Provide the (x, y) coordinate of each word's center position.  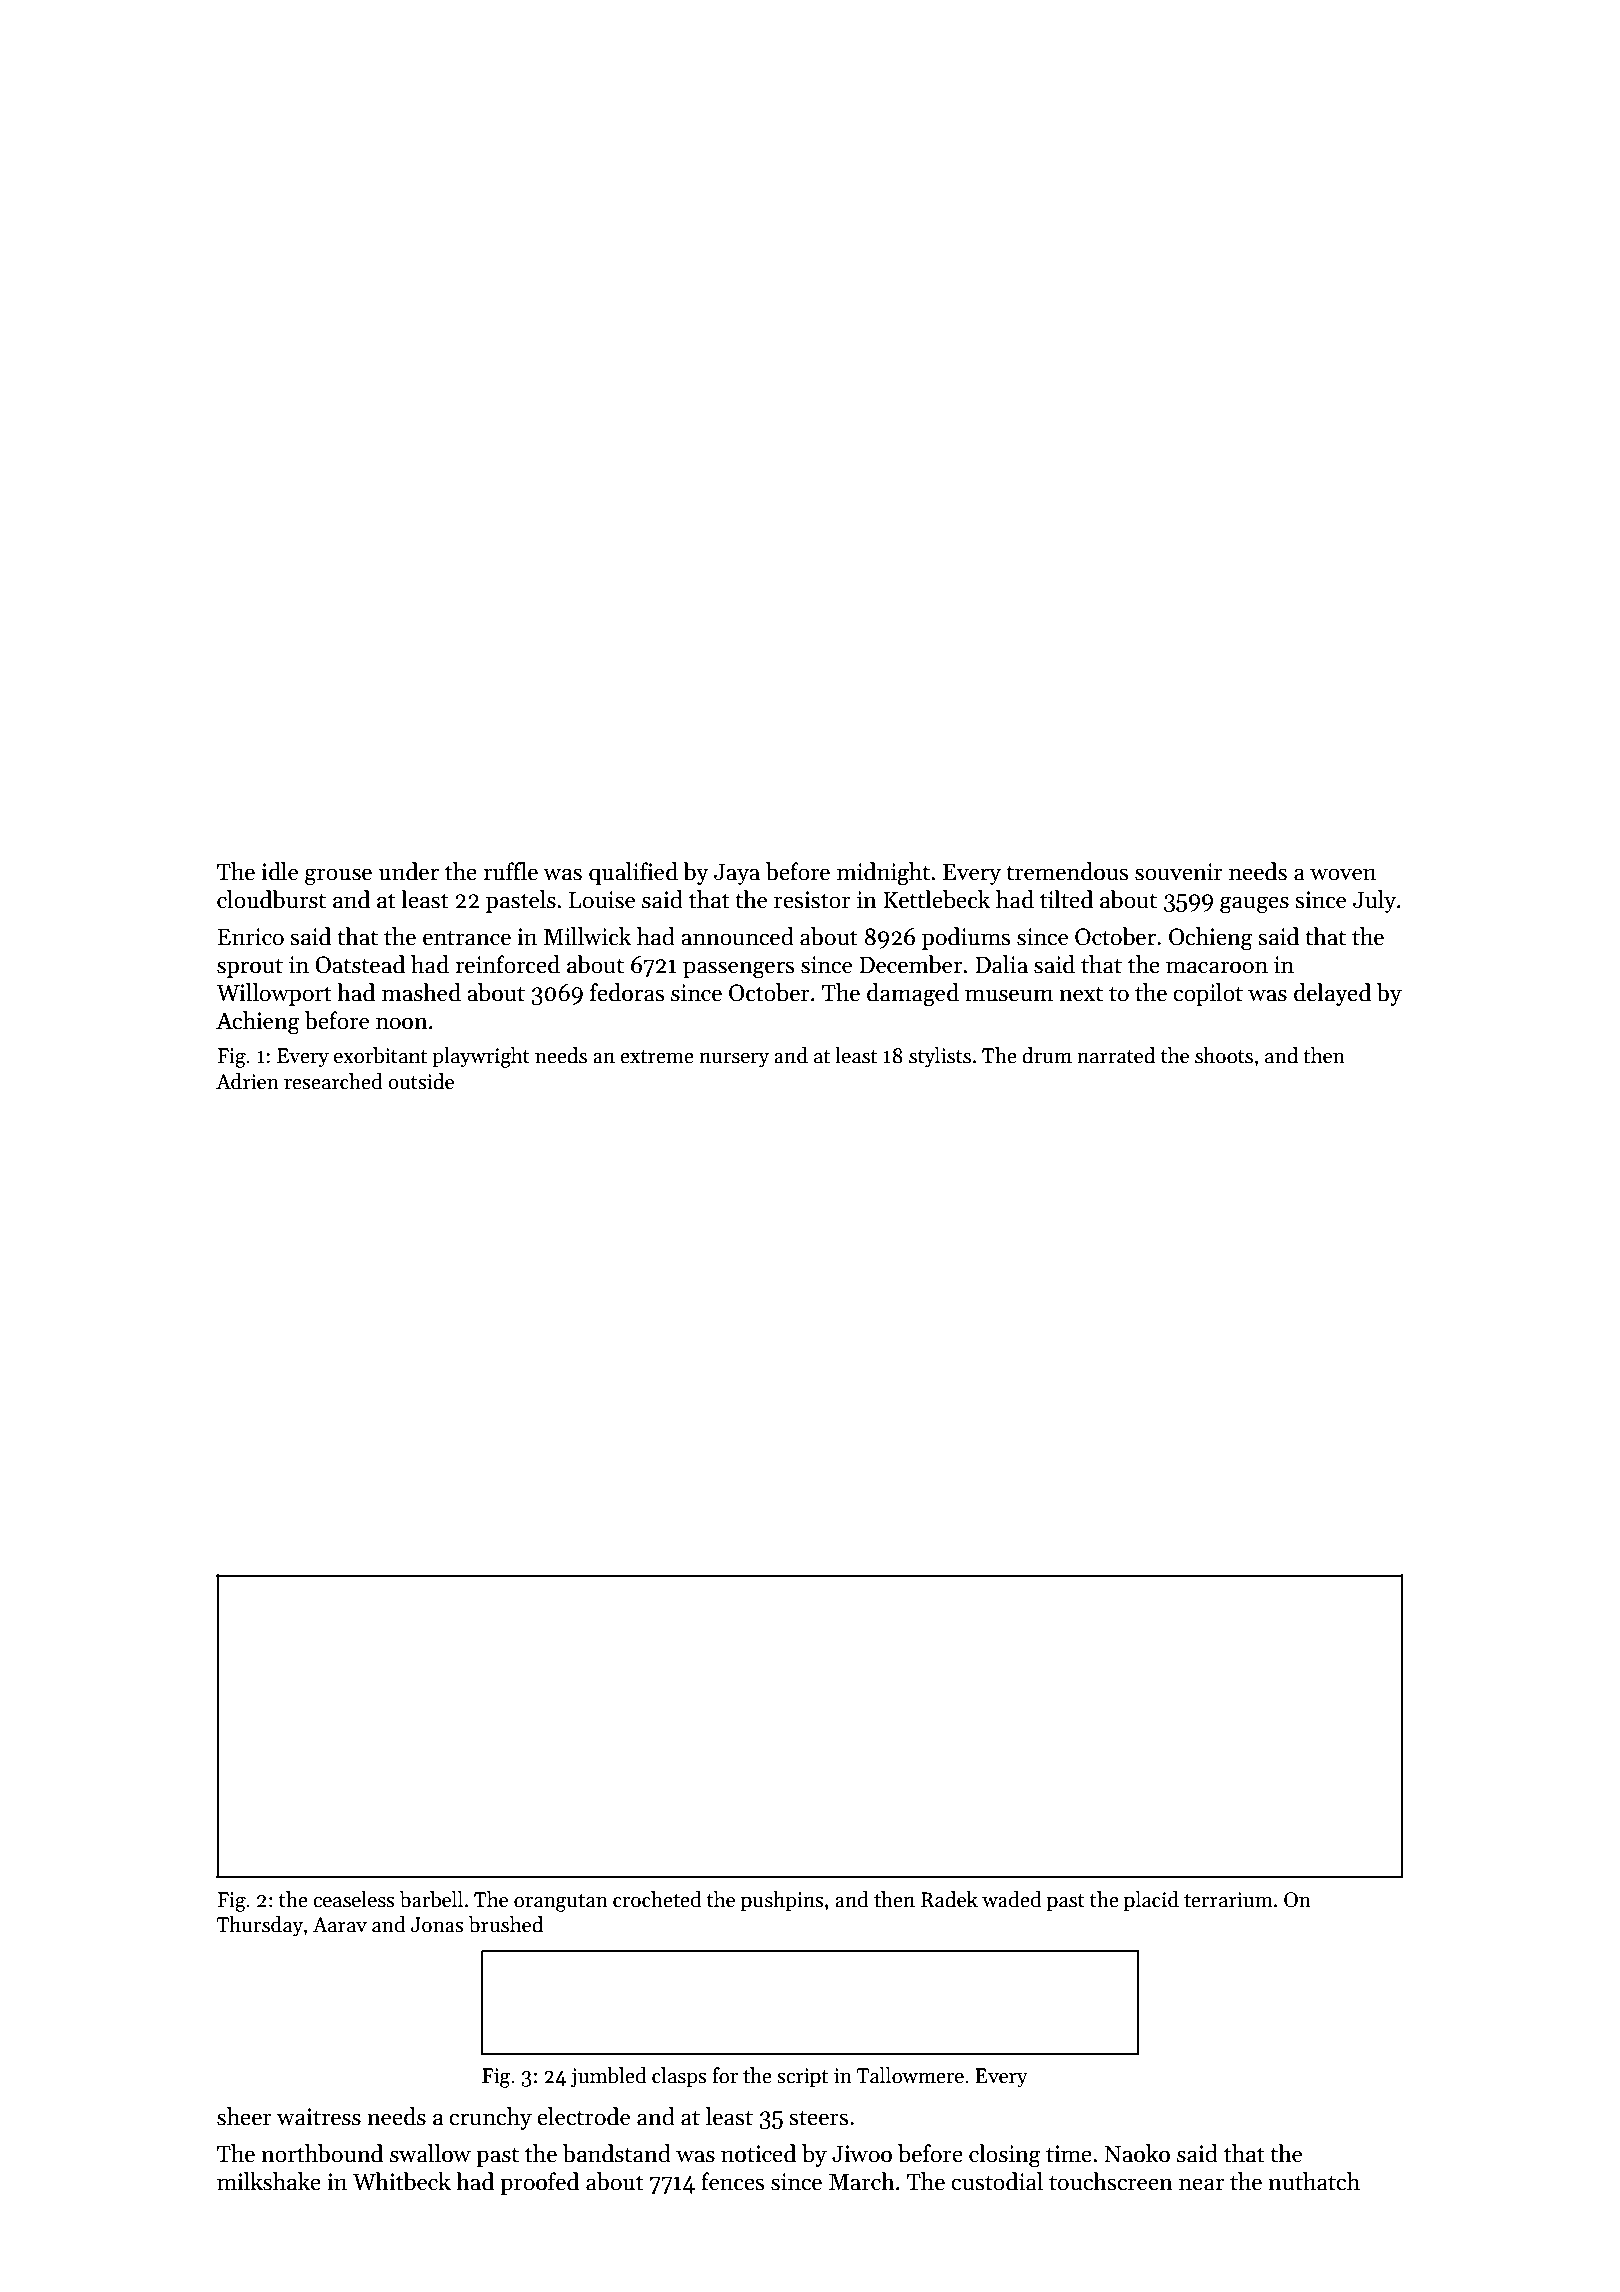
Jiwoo (862, 2154)
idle (279, 871)
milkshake (269, 2181)
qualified (633, 873)
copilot (1208, 994)
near (1201, 2184)
